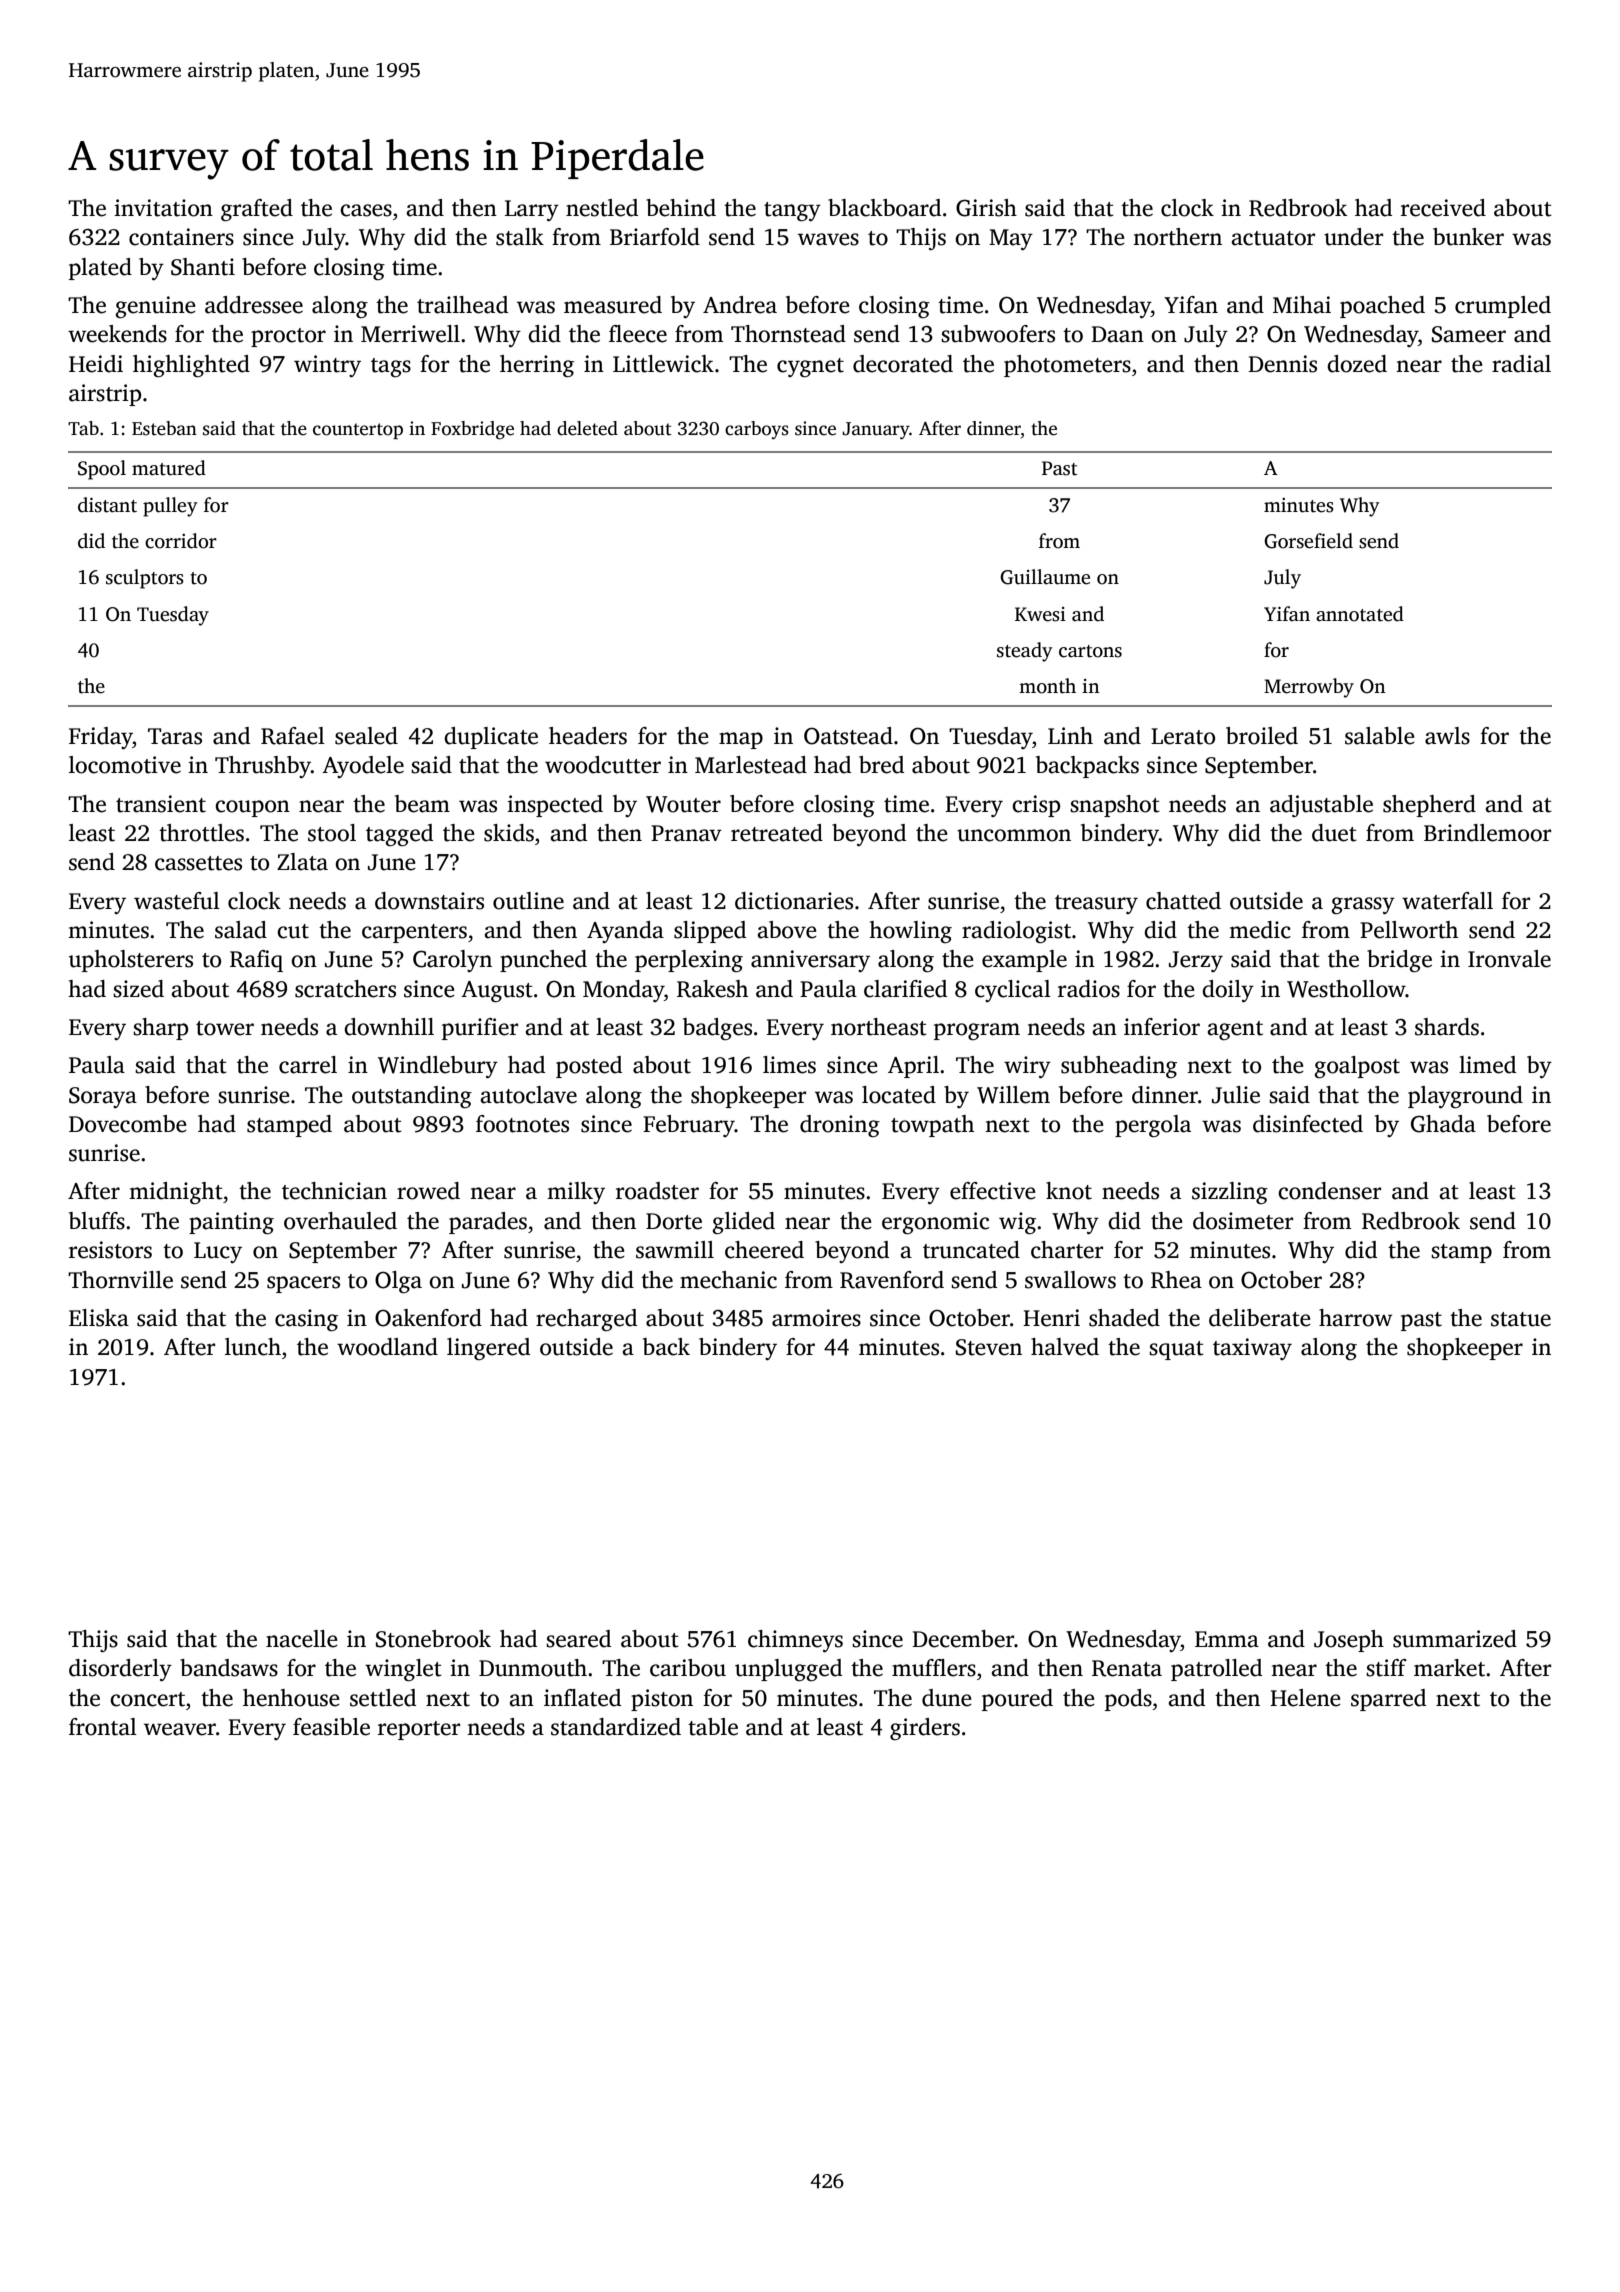 The image size is (1620, 2292). What do you see at coordinates (828, 239) in the document?
I see `waves` at bounding box center [828, 239].
